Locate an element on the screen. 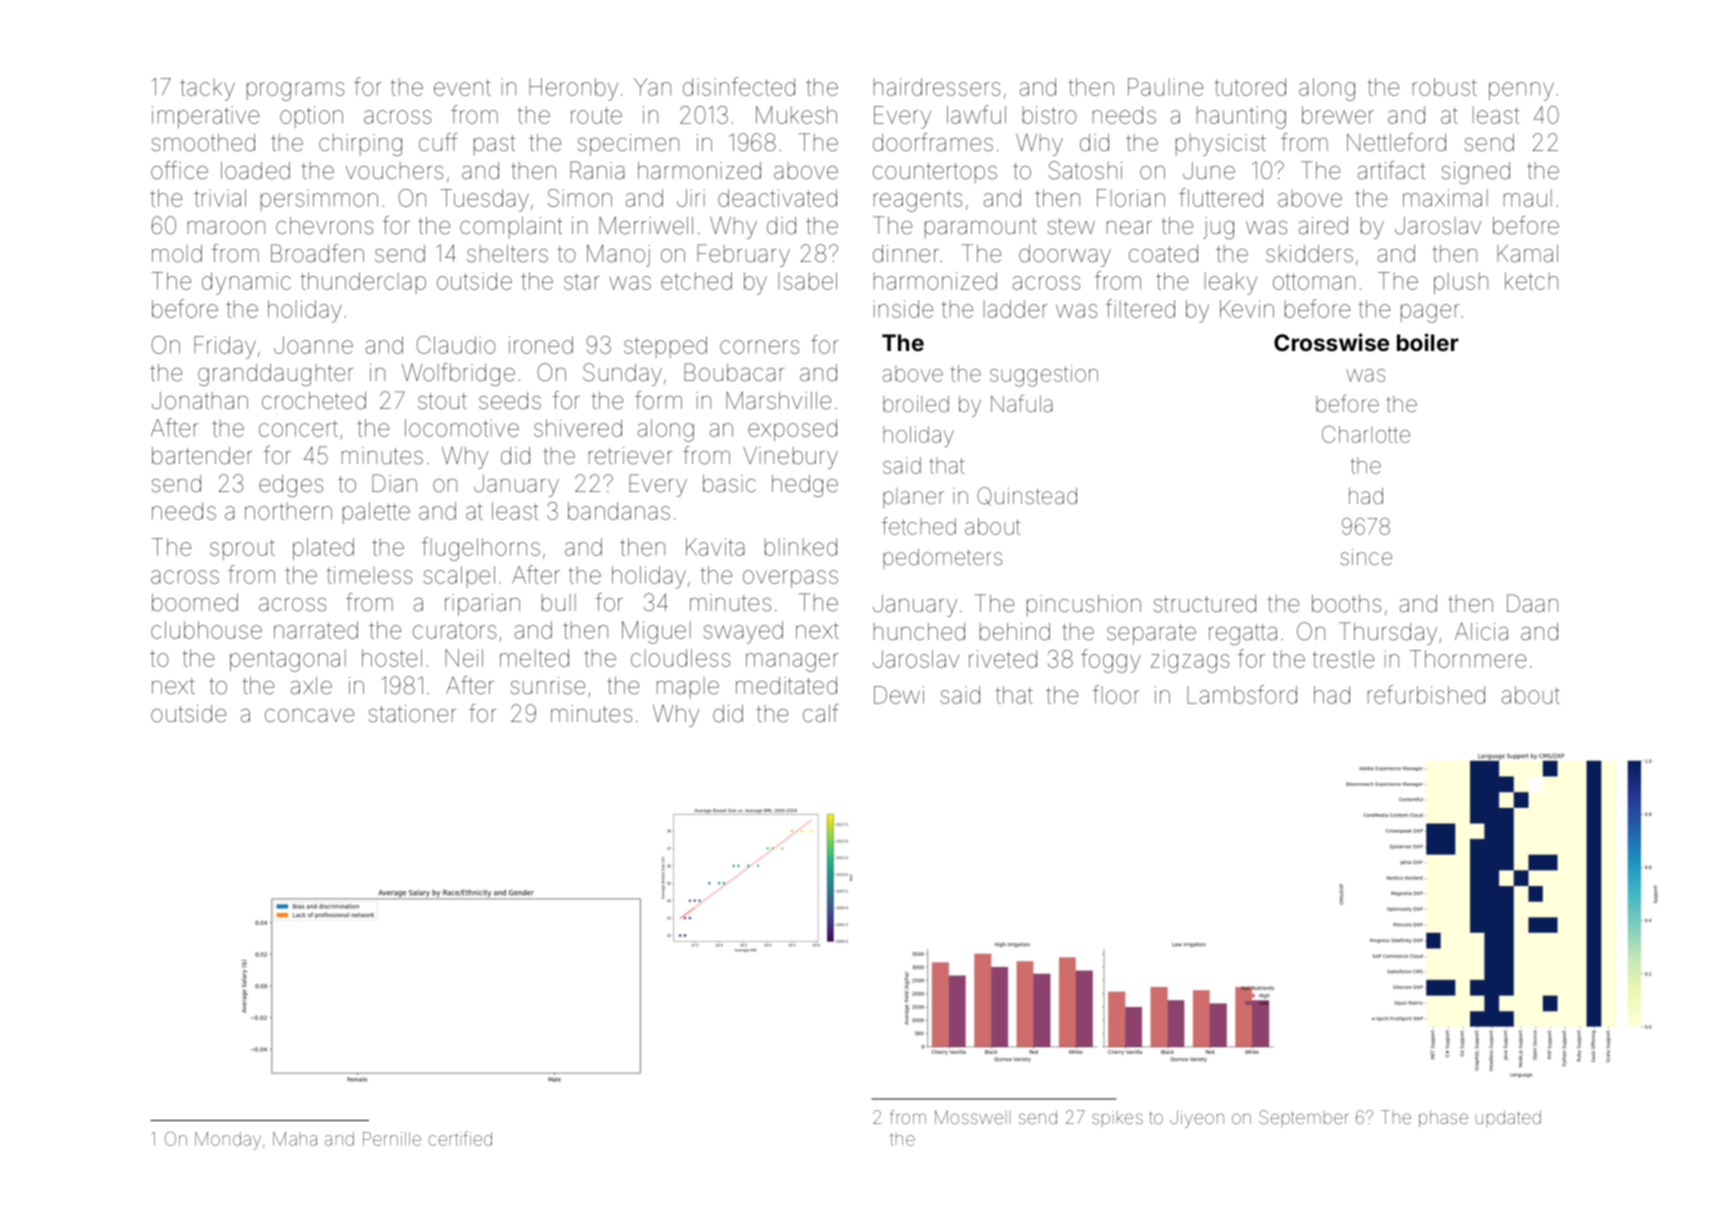 Image resolution: width=1711 pixels, height=1210 pixels. planer is located at coordinates (913, 498).
